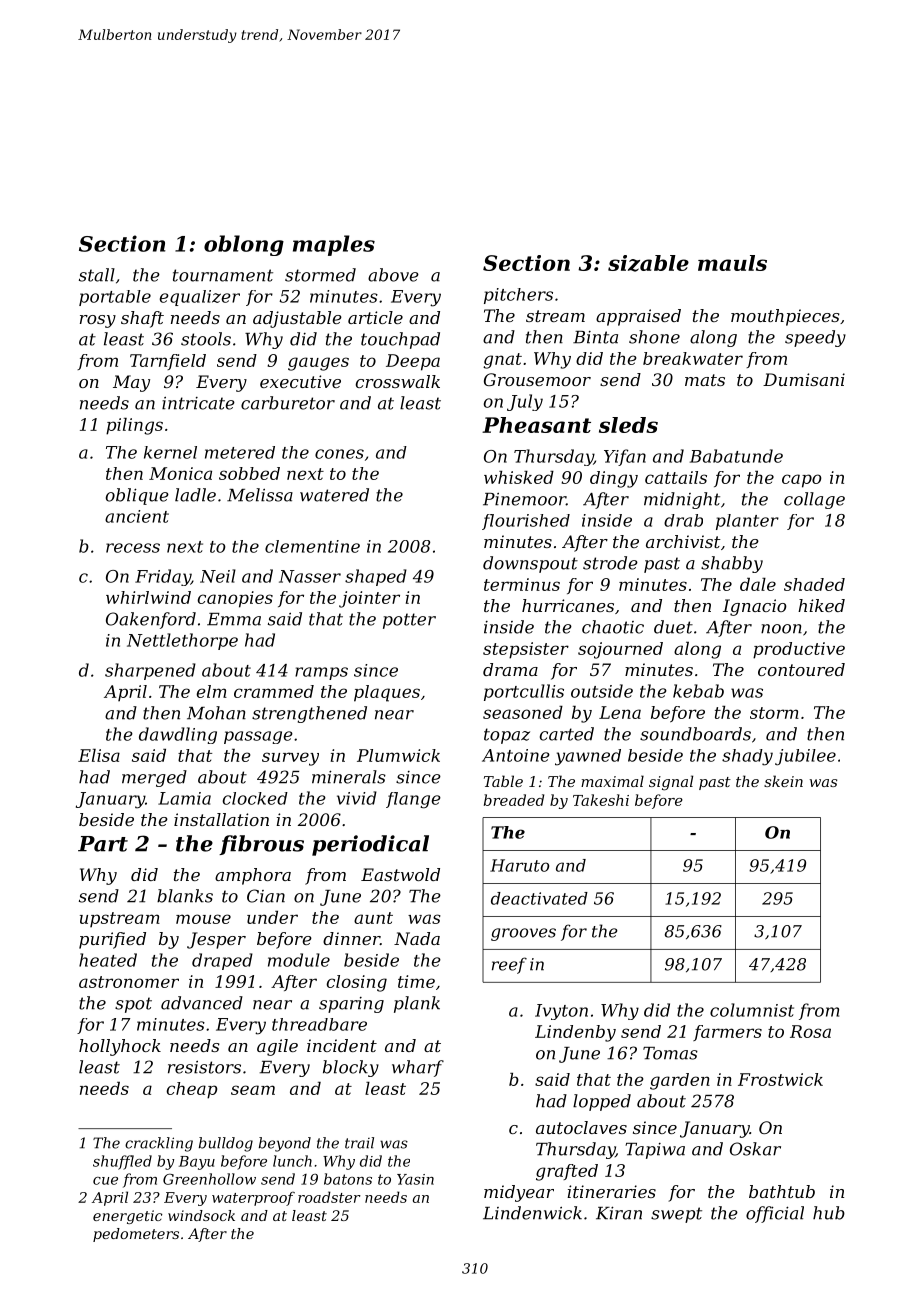  I want to click on mauls, so click(732, 263).
